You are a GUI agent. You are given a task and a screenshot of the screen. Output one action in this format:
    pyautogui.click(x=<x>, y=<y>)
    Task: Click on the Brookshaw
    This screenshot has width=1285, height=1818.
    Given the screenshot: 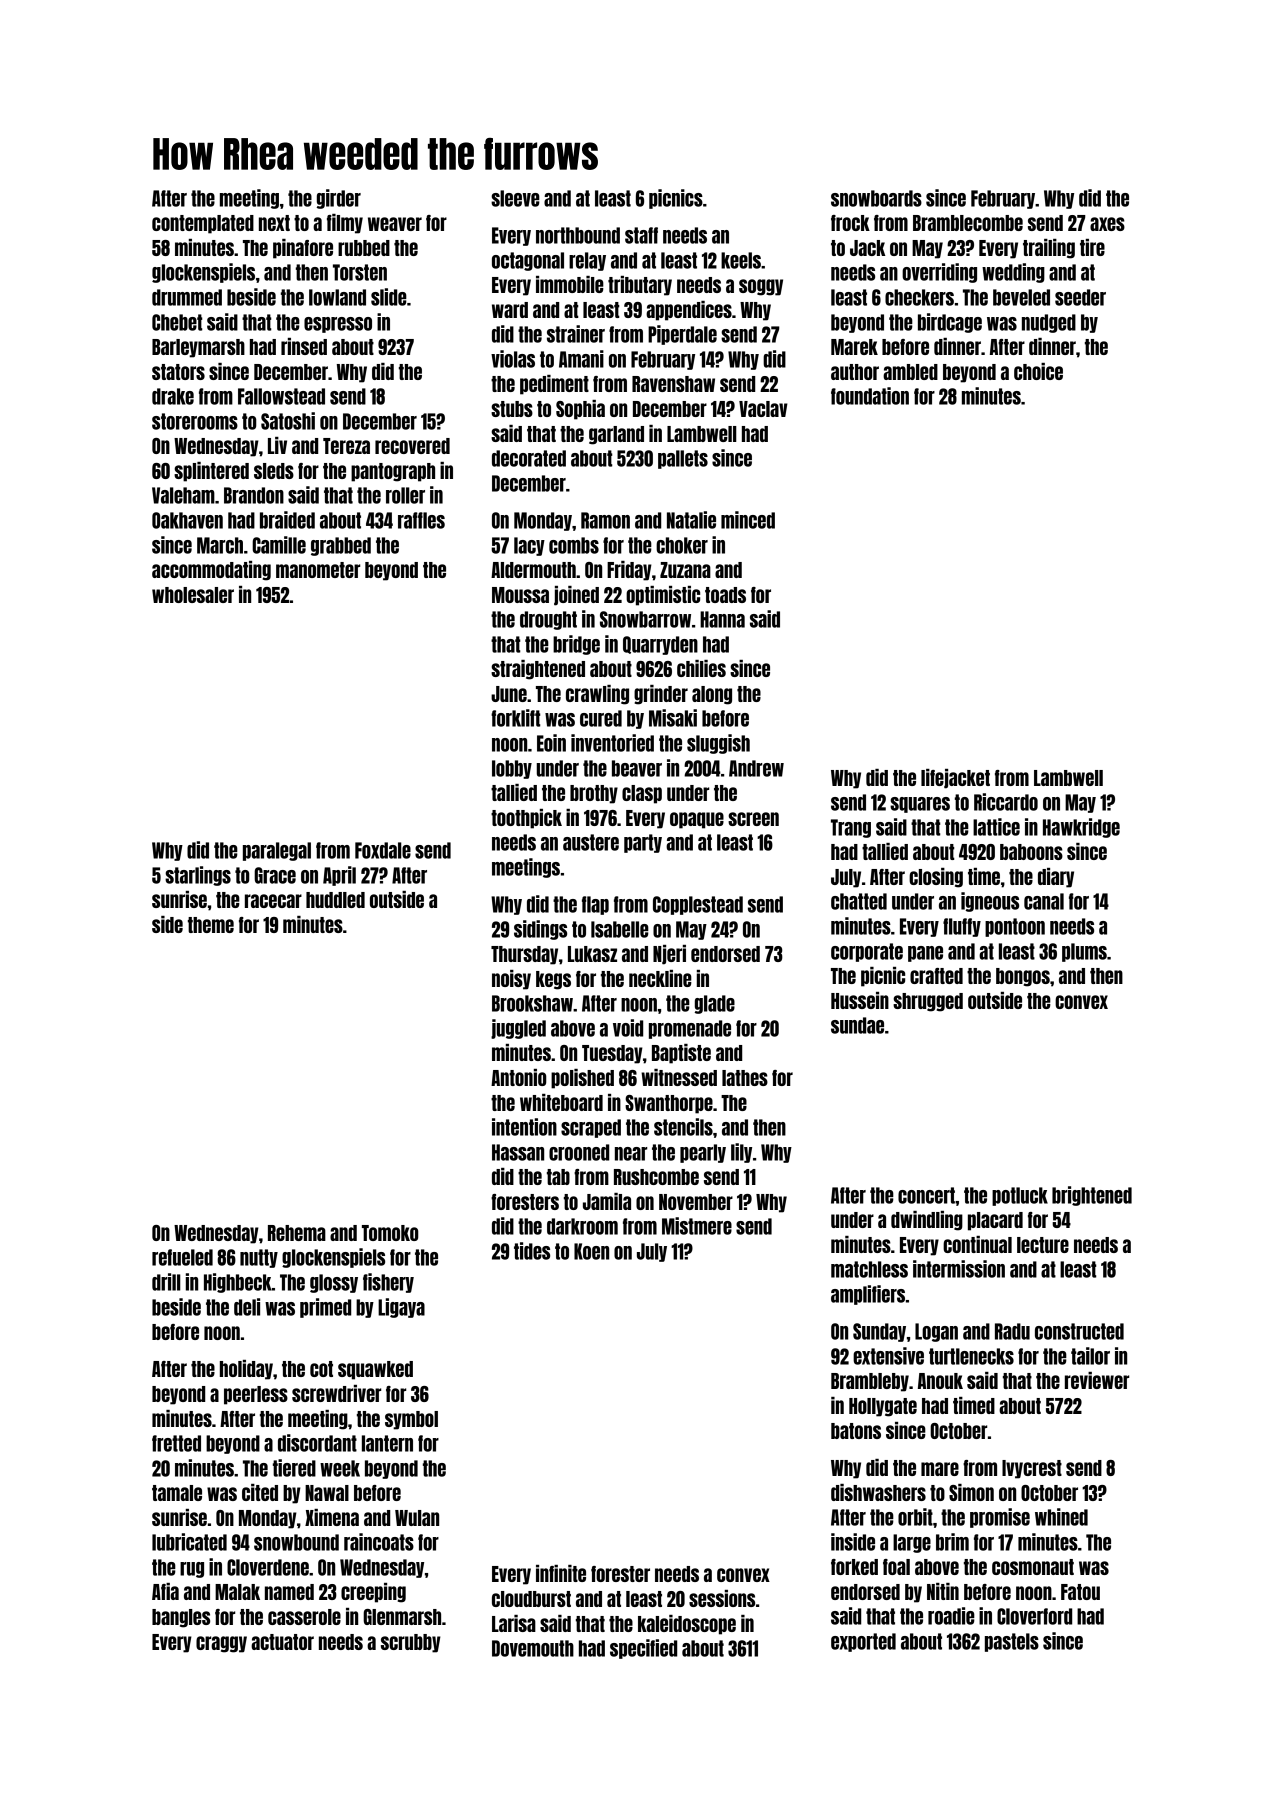 What is the action you would take?
    pyautogui.click(x=532, y=1003)
